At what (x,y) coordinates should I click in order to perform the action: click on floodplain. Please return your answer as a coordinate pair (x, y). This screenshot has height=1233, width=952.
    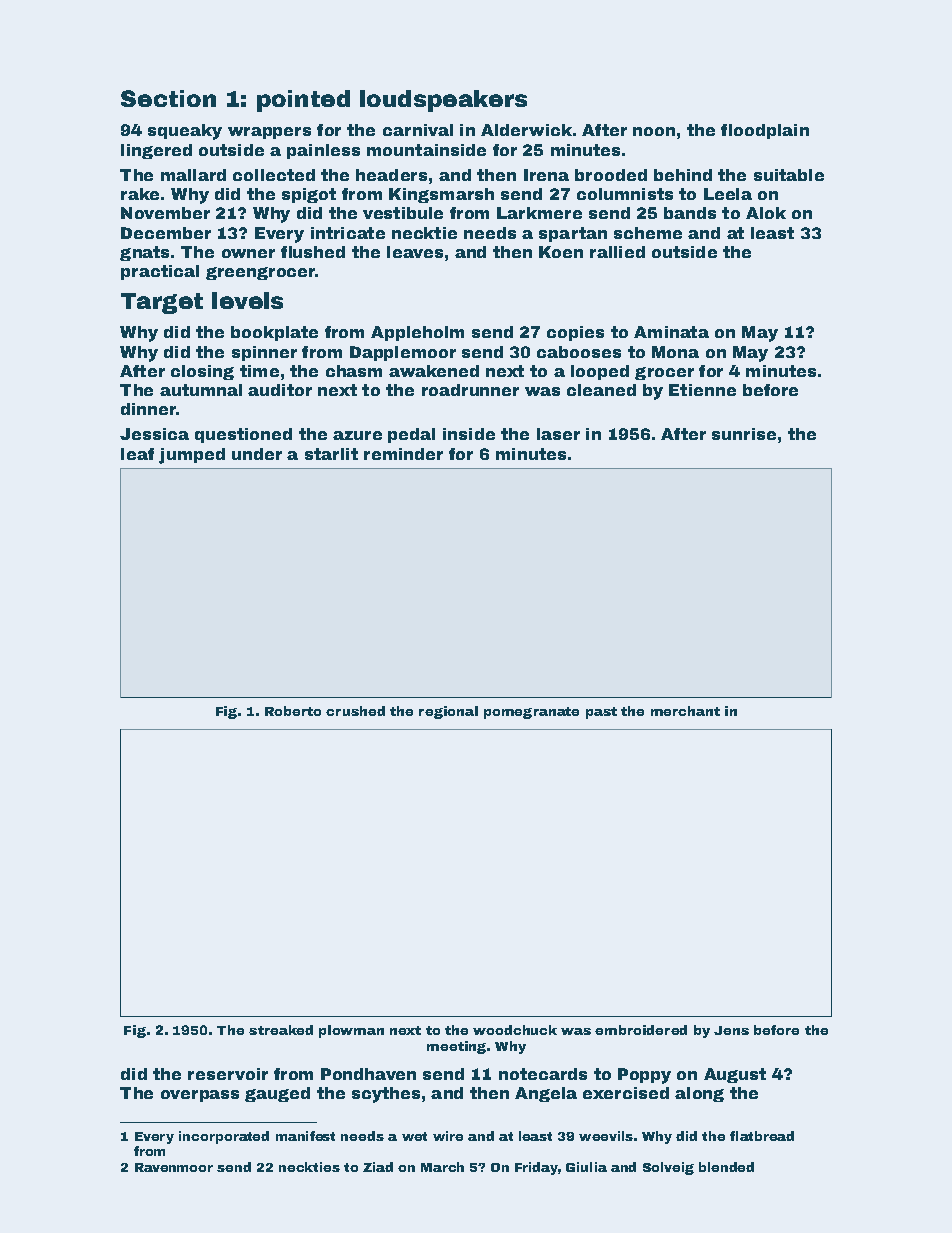
    Looking at the image, I should click on (765, 131).
